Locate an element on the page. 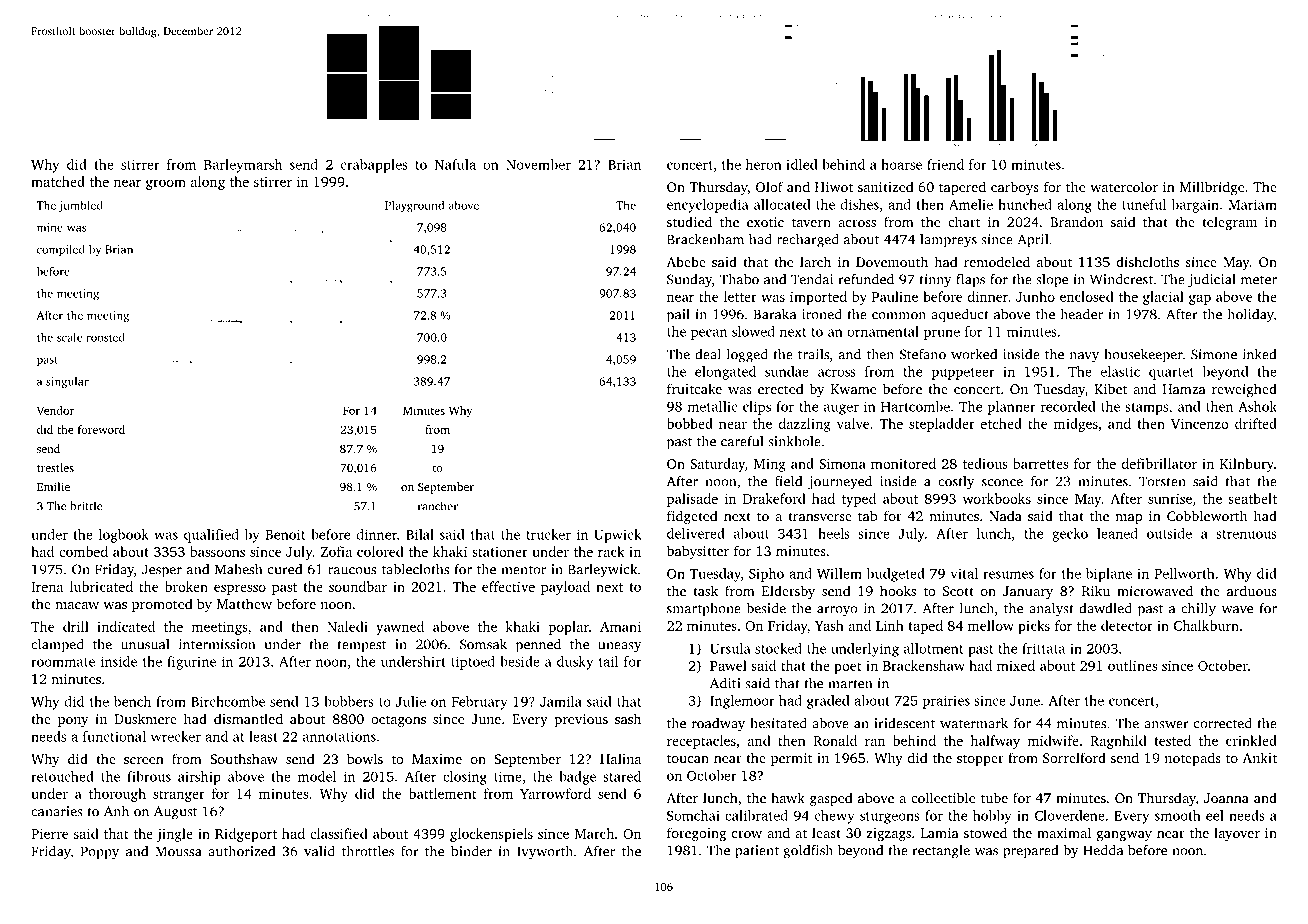  Millbridge is located at coordinates (1212, 188).
